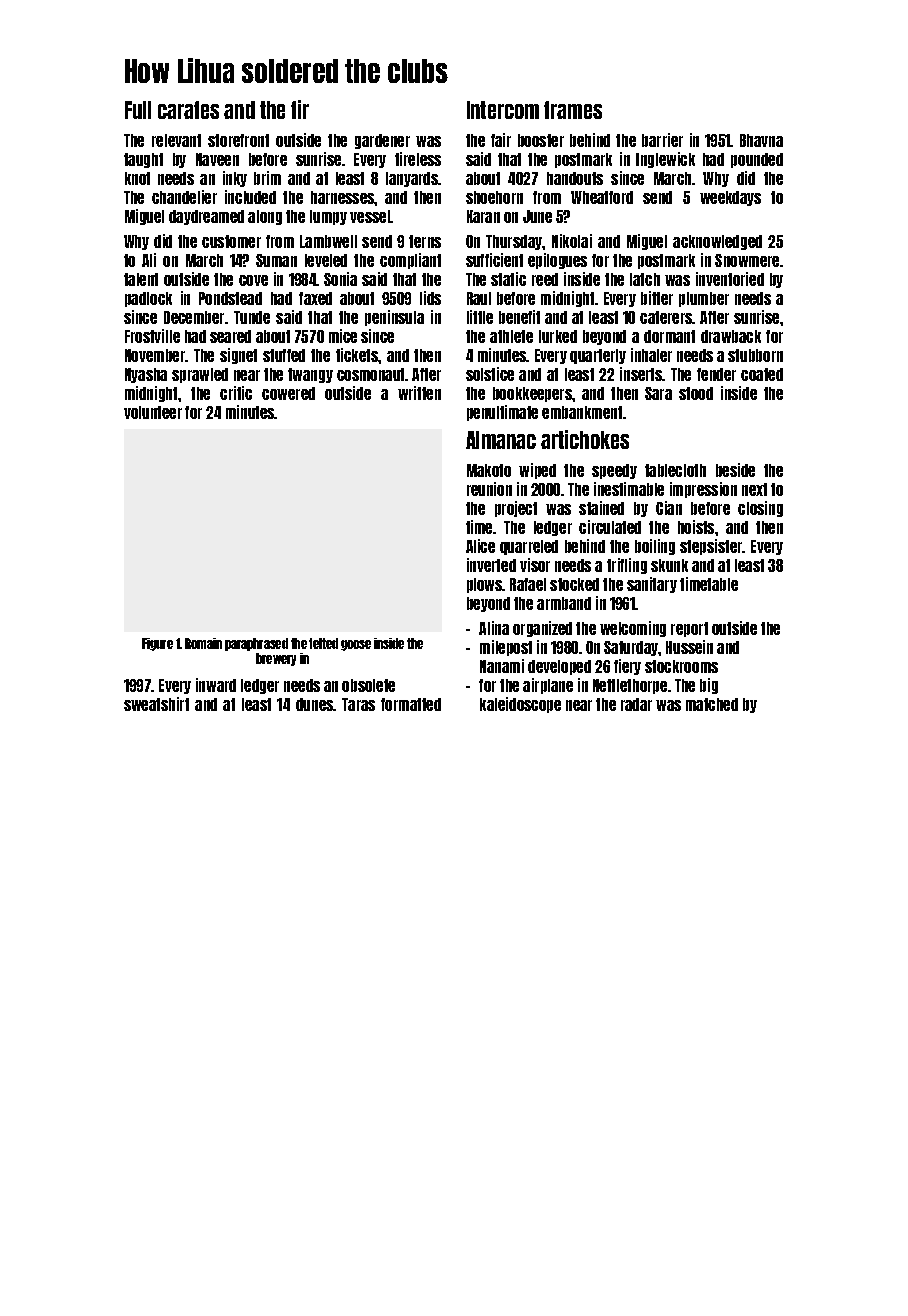 Image resolution: width=908 pixels, height=1316 pixels. Describe the element at coordinates (480, 546) in the image. I see `Alice` at that location.
